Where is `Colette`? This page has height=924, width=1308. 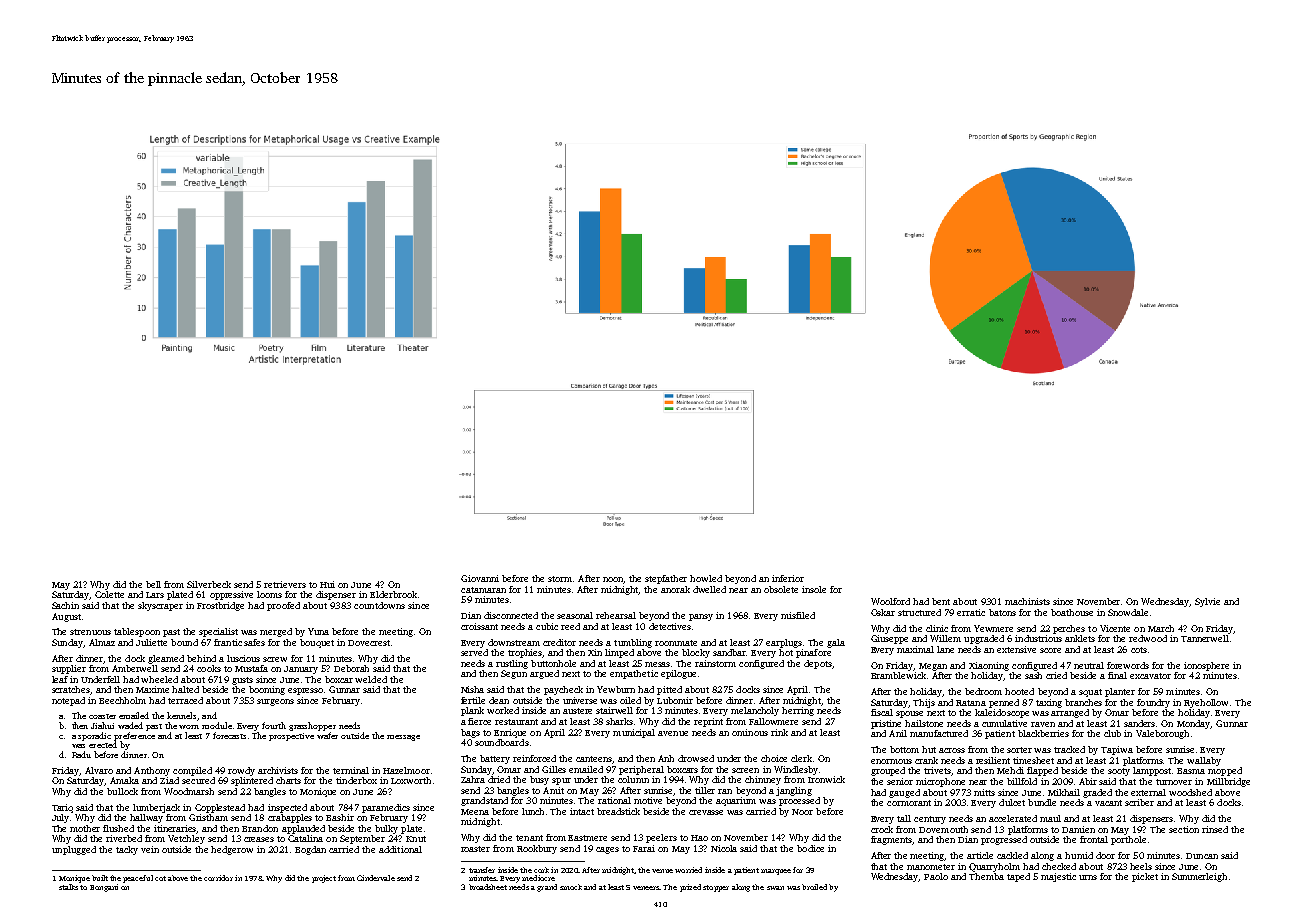
Colette is located at coordinates (109, 594).
